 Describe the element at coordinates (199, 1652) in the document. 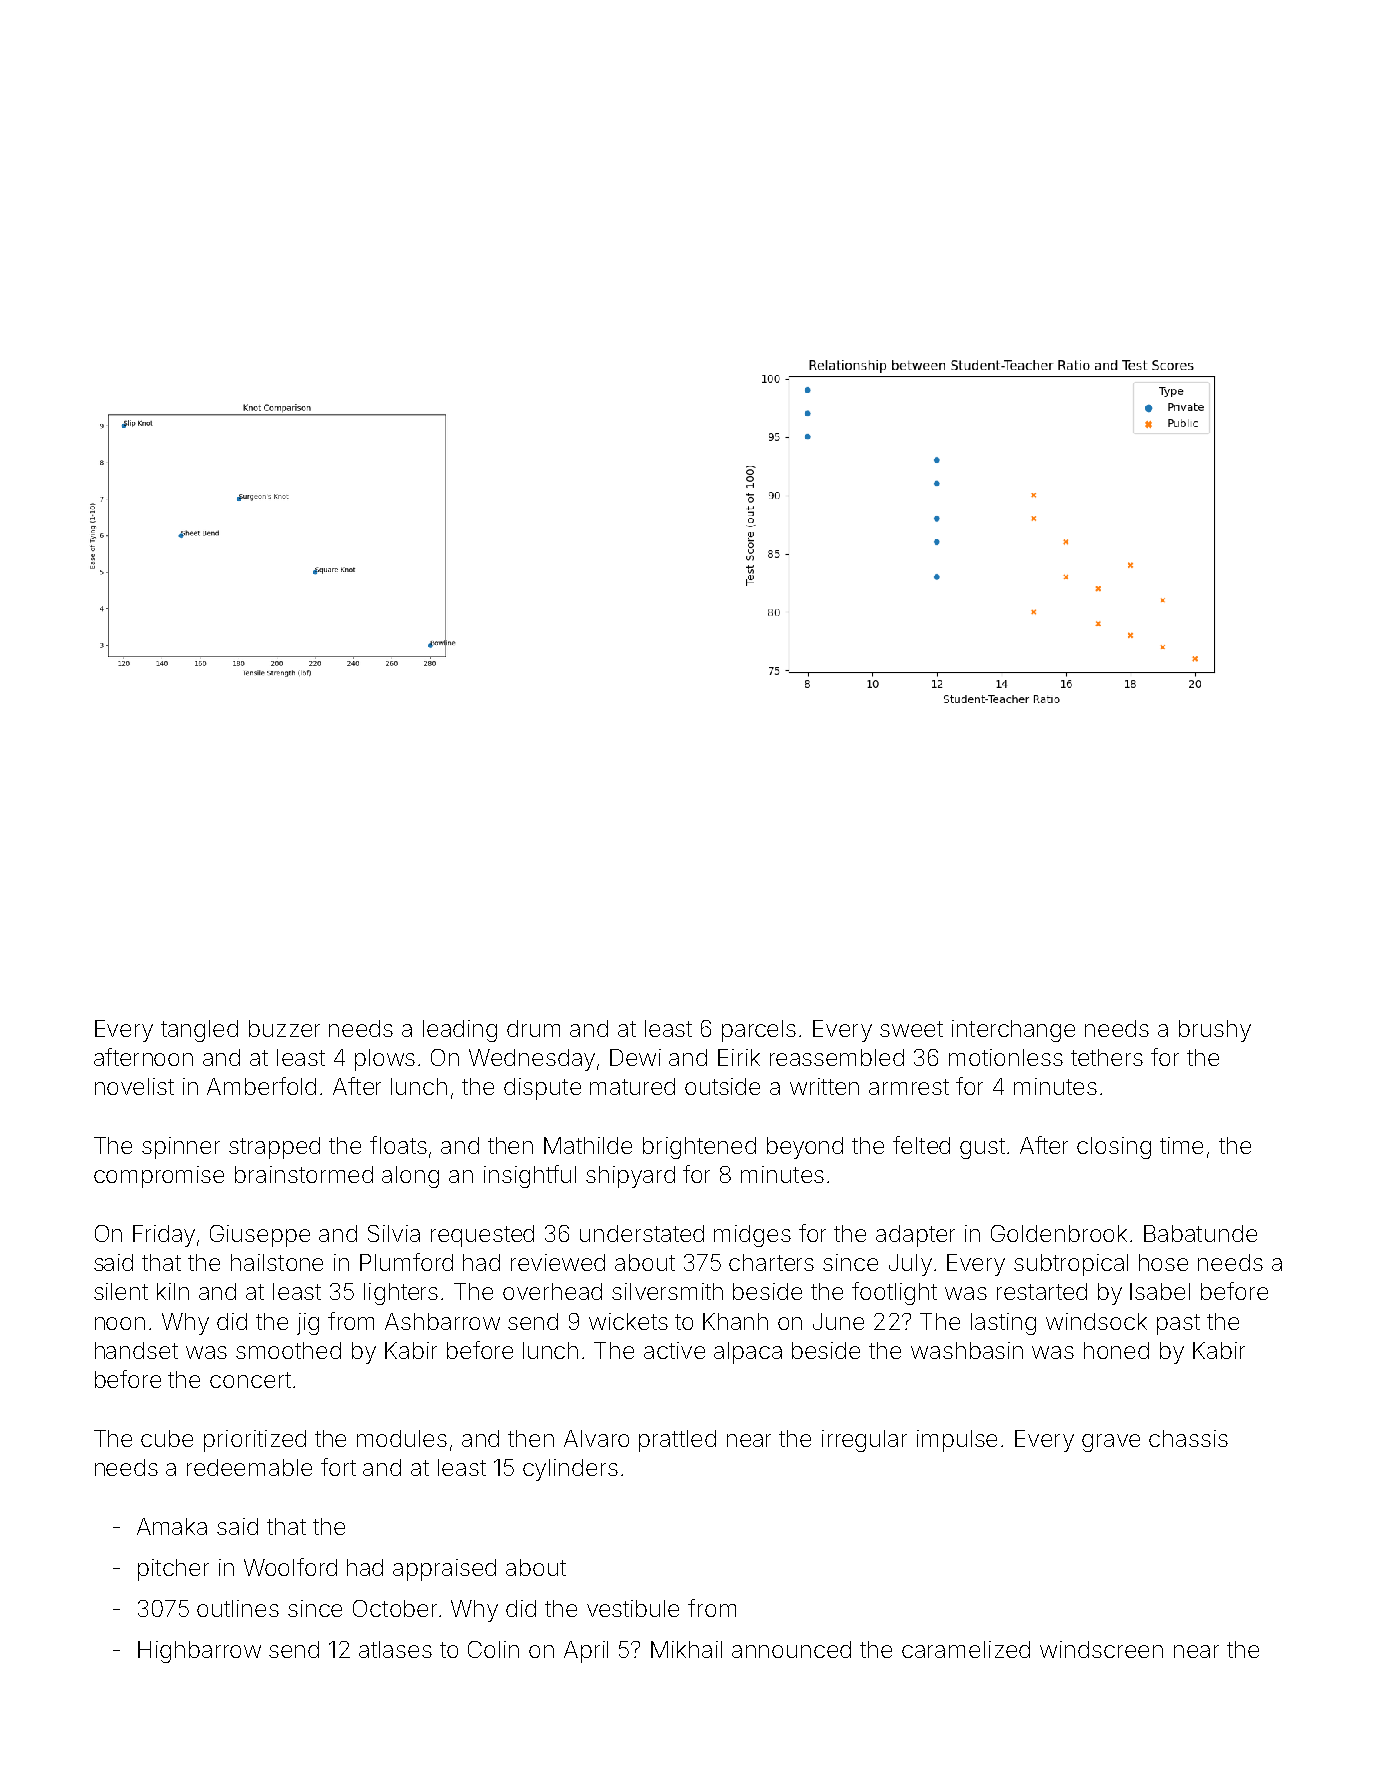

I see `Highbarrow` at that location.
